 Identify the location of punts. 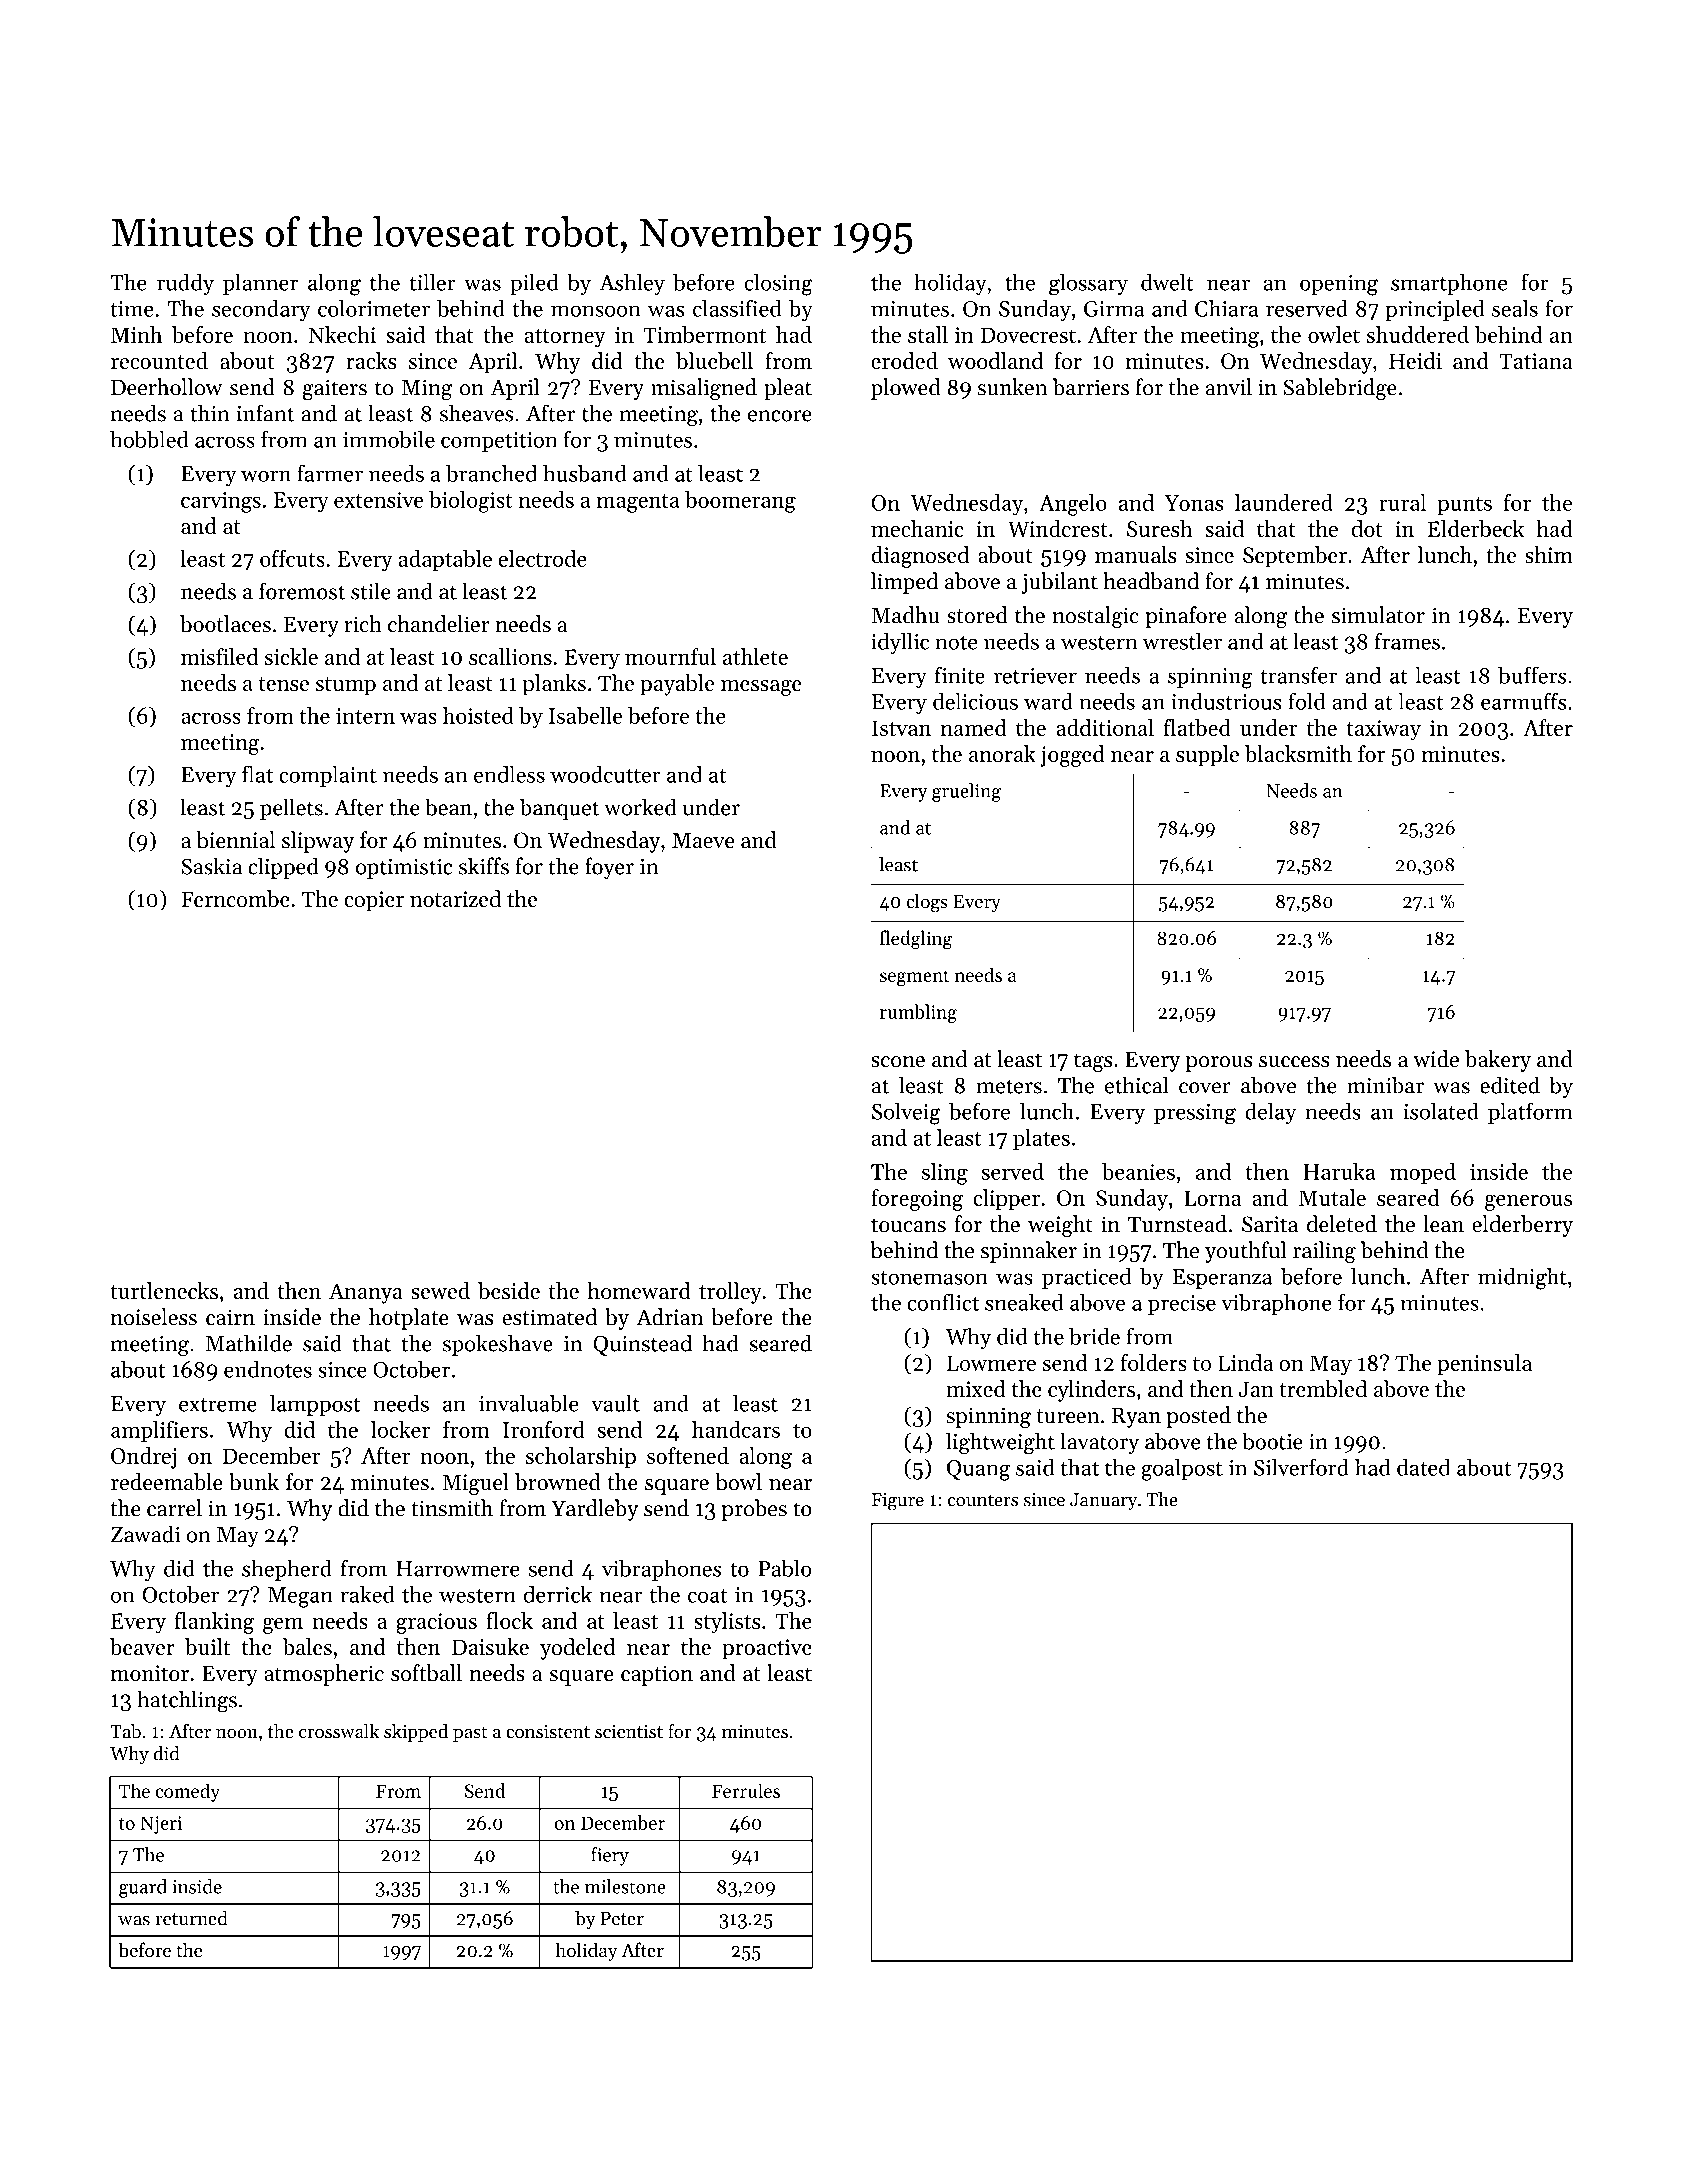
(1464, 506).
